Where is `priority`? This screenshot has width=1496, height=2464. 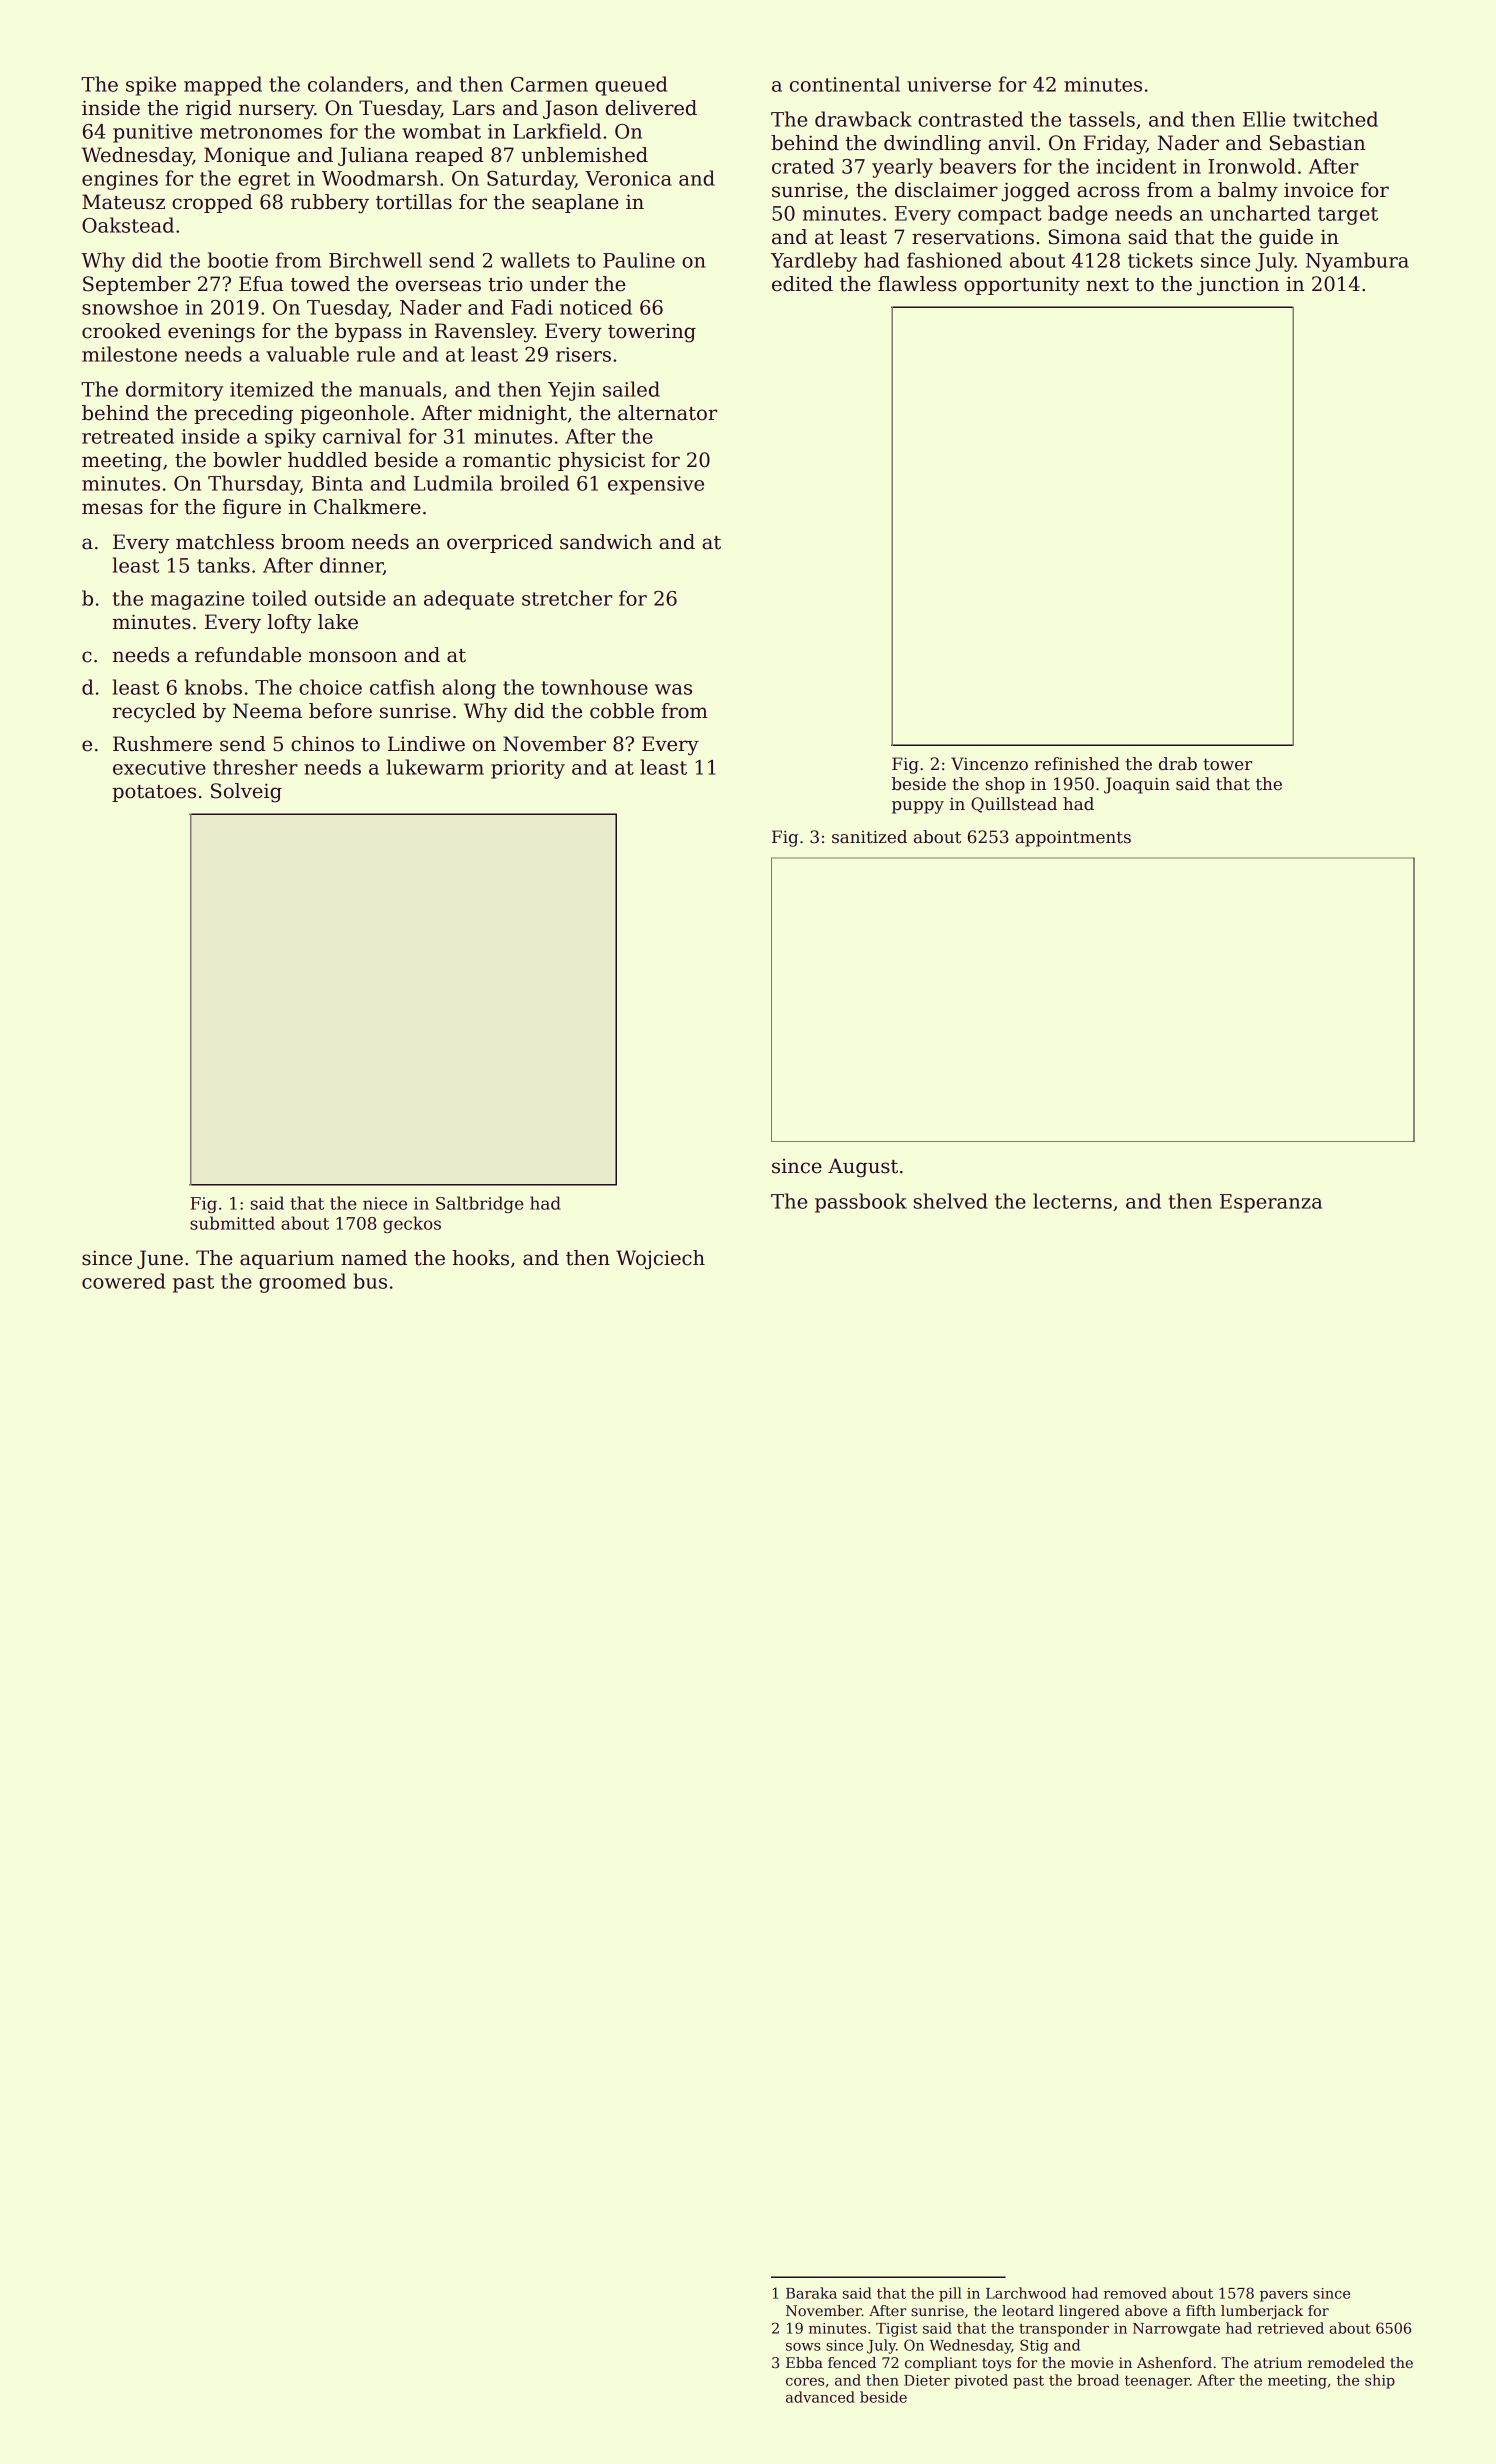 priority is located at coordinates (528, 769).
